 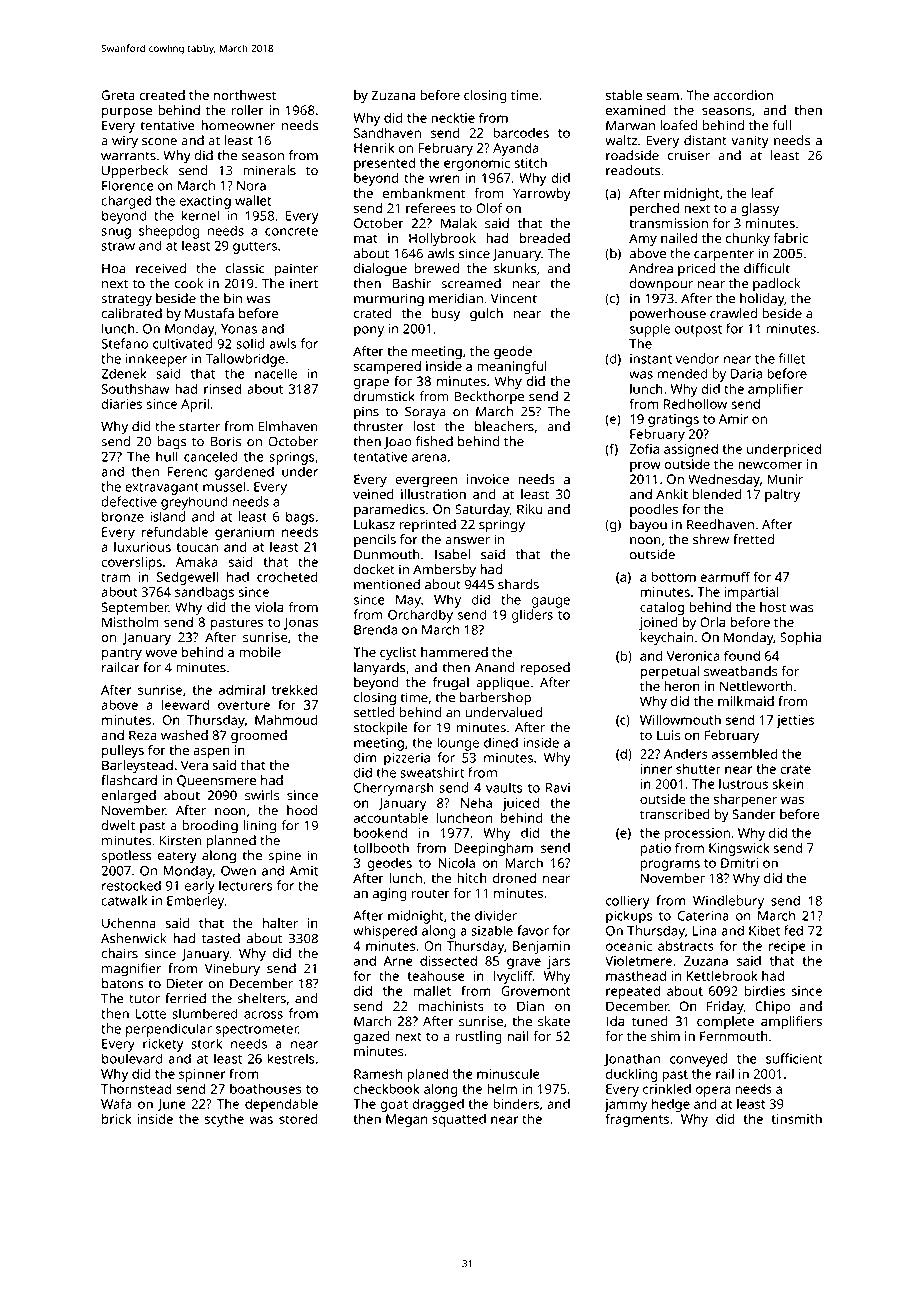 I want to click on northwest, so click(x=245, y=95).
